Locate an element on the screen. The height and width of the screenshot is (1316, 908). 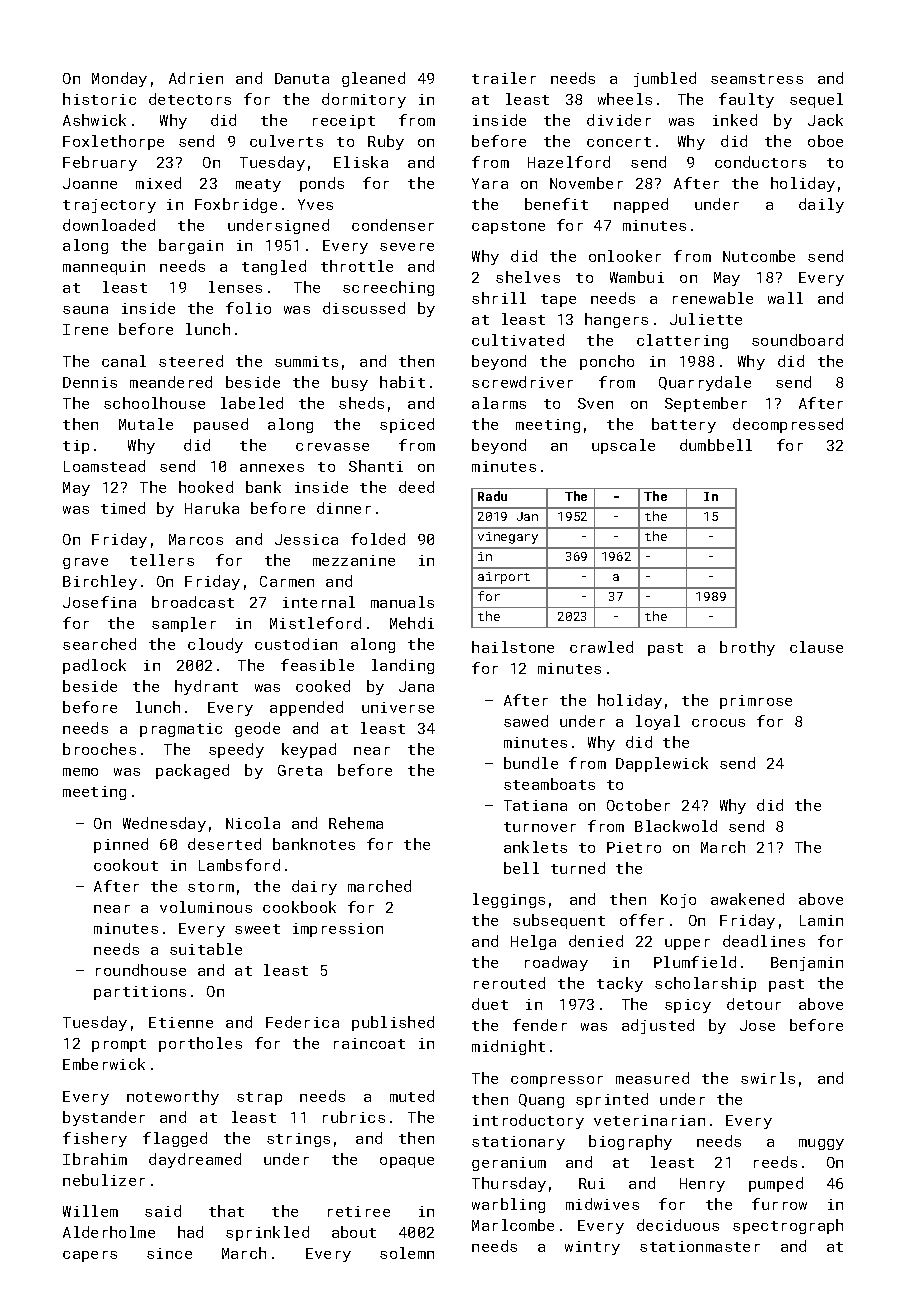
since is located at coordinates (169, 1253).
